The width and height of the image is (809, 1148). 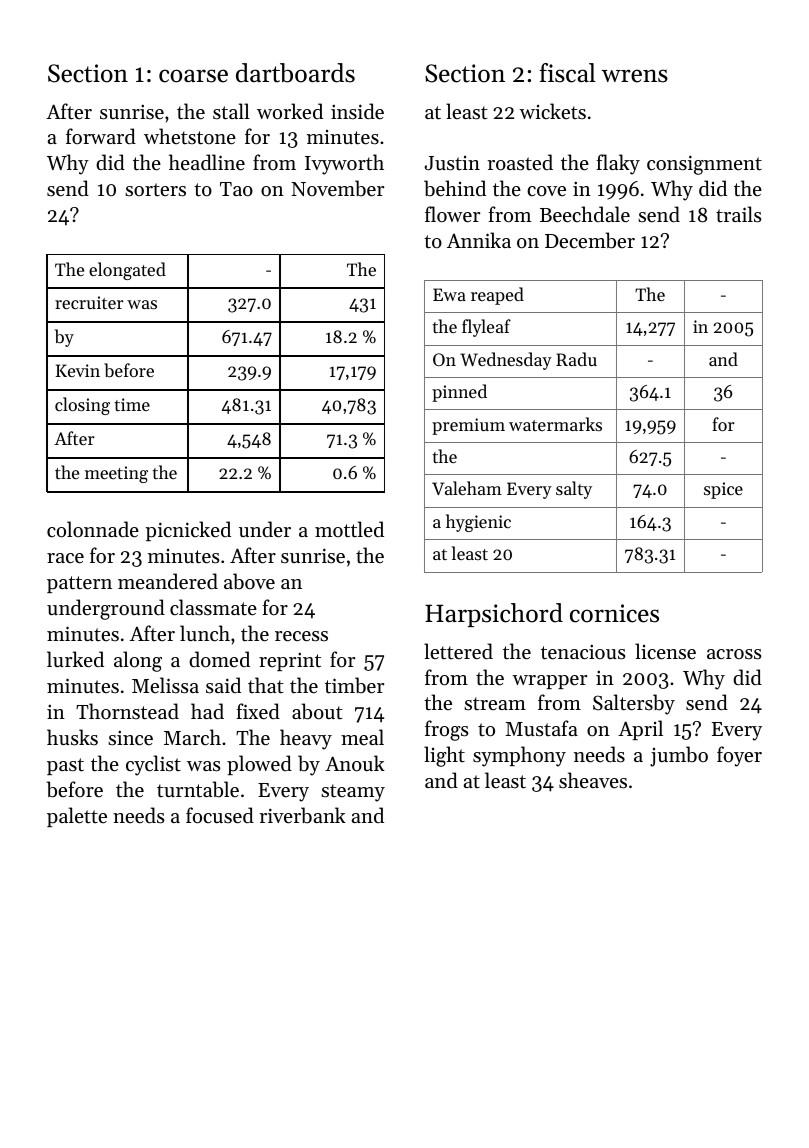 I want to click on recruiter, so click(x=89, y=302).
